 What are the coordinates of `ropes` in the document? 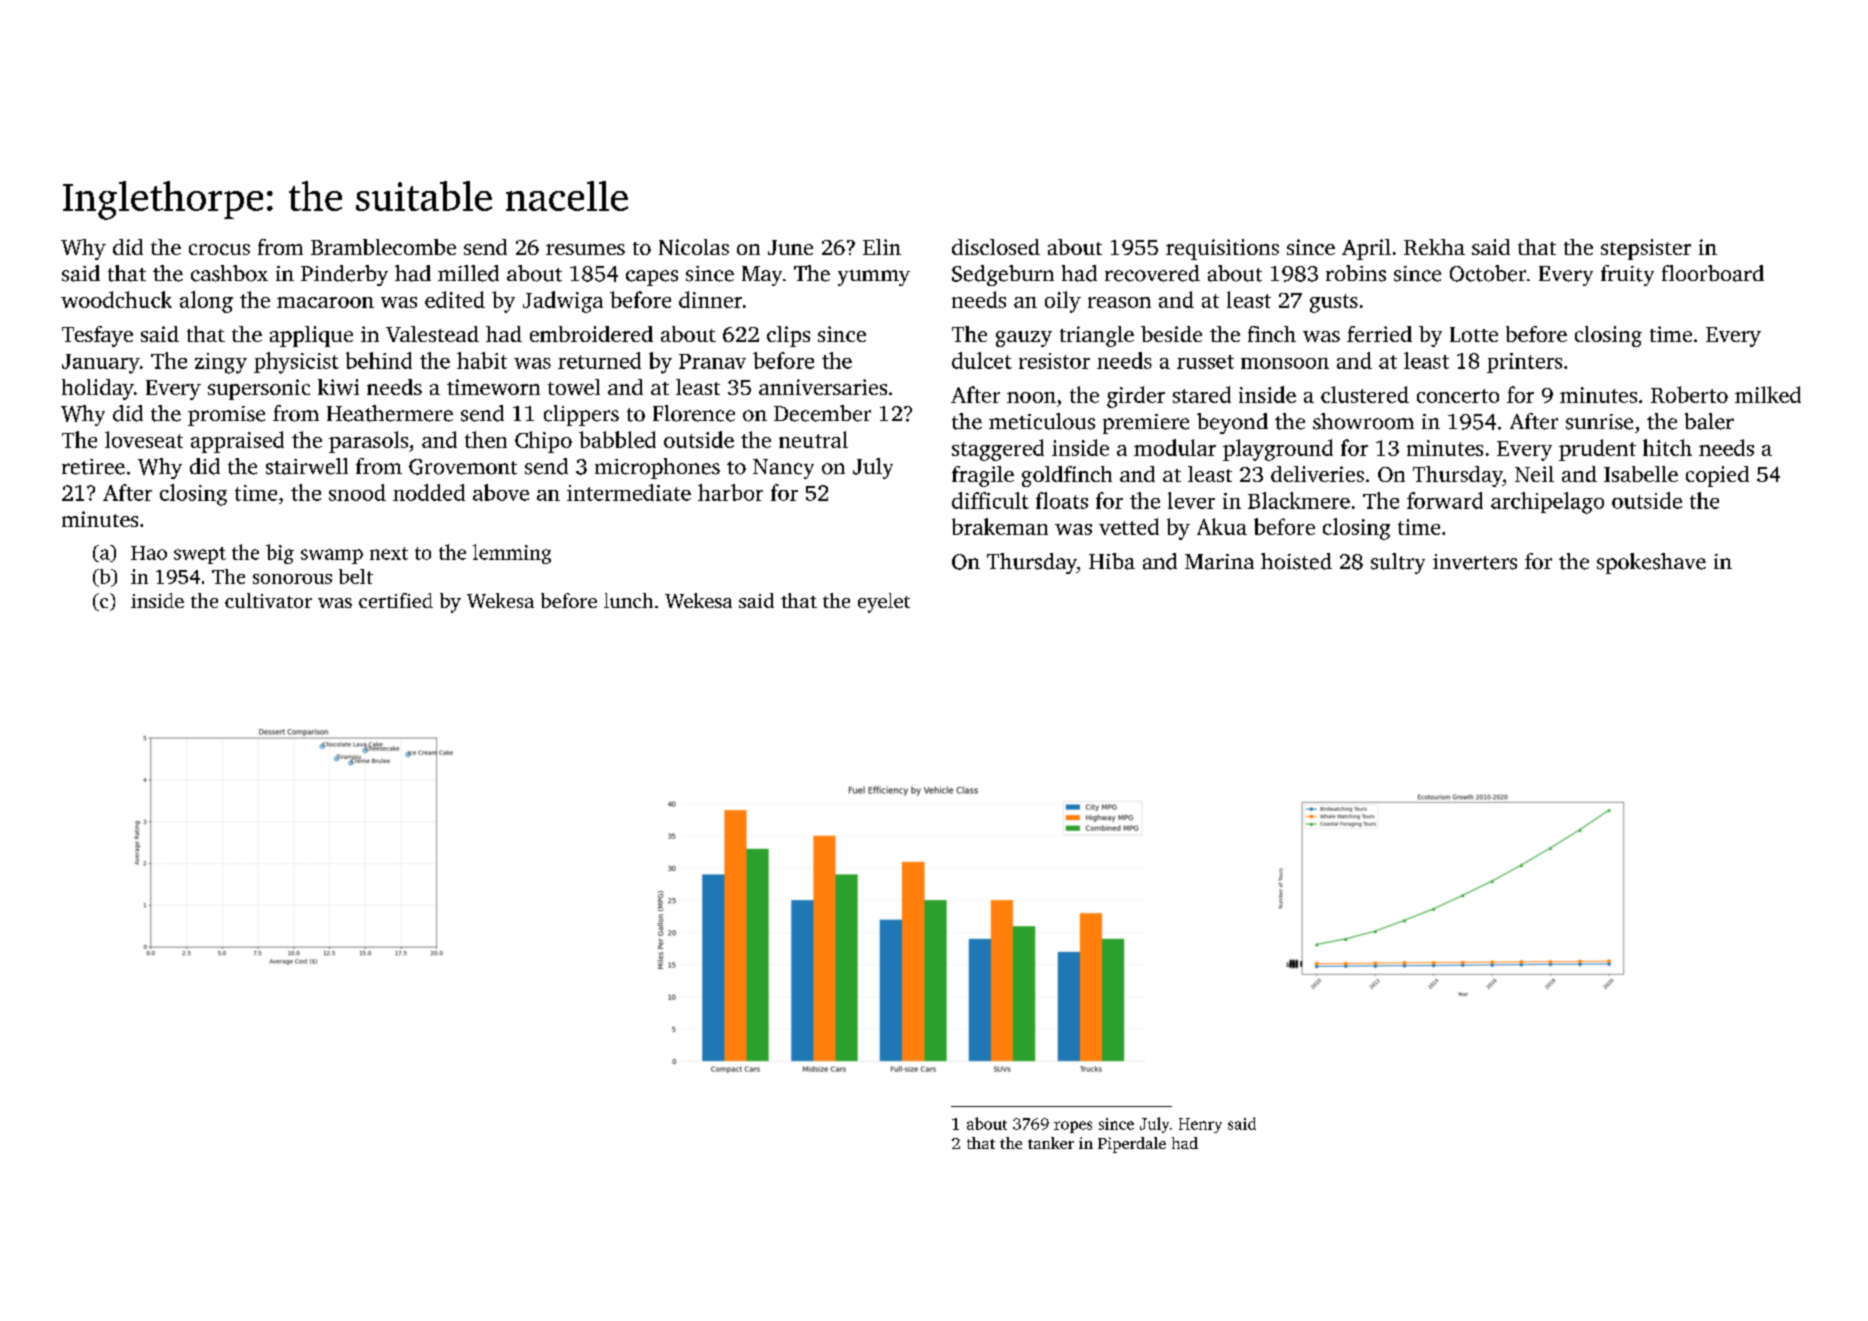 It's located at (1073, 1127).
